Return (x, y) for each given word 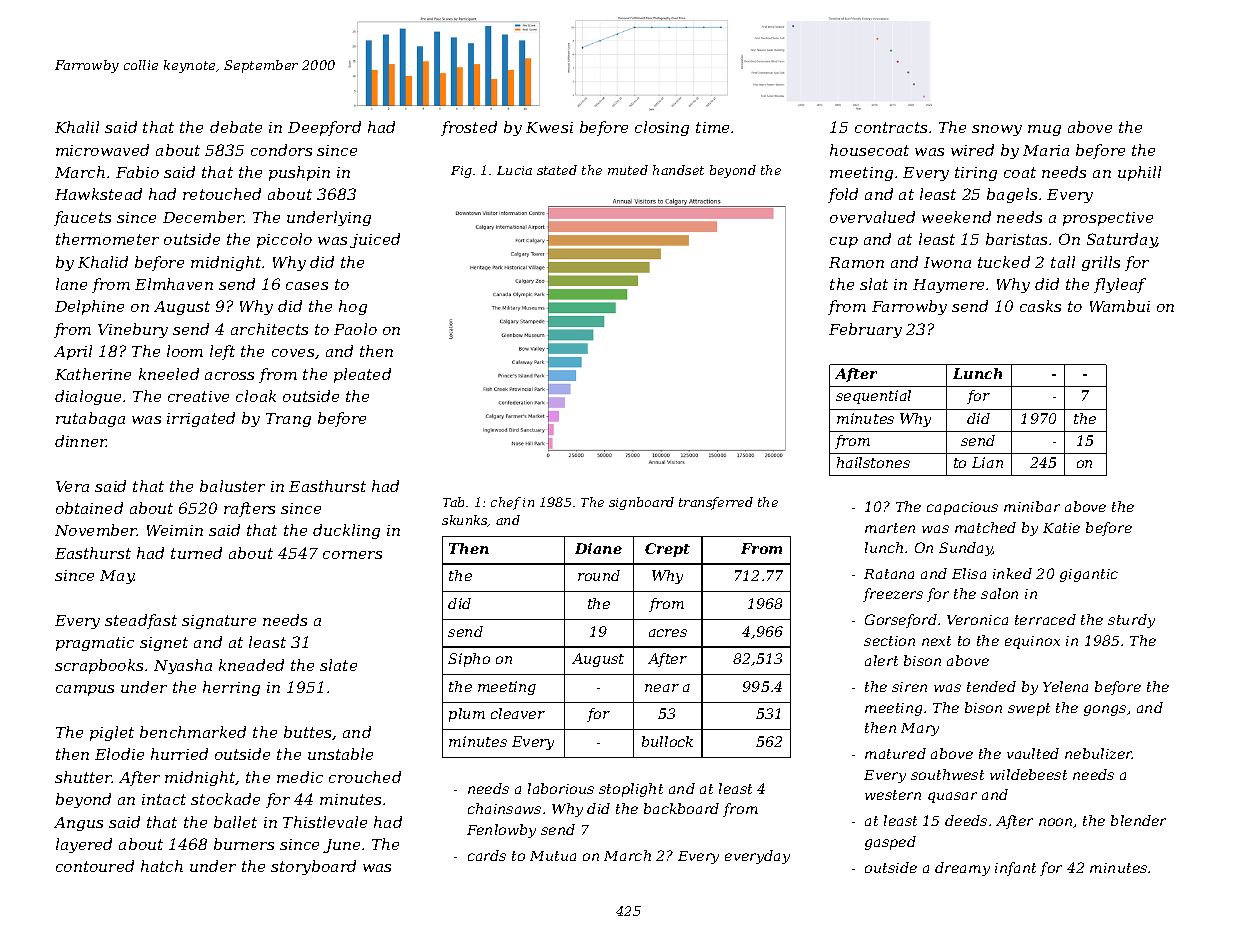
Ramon (856, 262)
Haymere (948, 286)
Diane (598, 548)
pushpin (299, 173)
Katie (1061, 528)
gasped (890, 843)
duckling (346, 531)
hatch (162, 866)
